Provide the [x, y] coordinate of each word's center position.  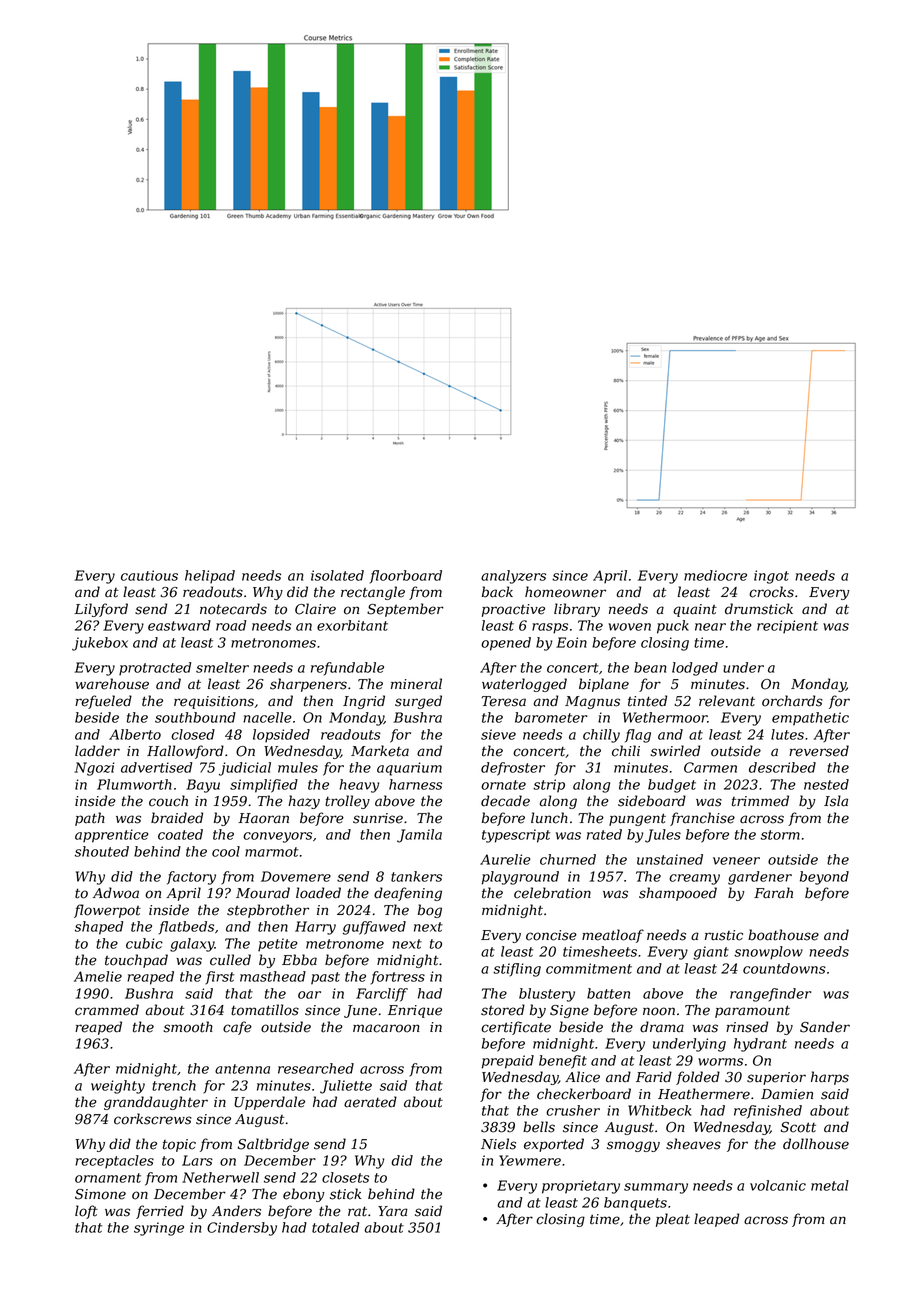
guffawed [374, 928]
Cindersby [242, 1229]
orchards [792, 701]
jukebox [100, 644]
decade [505, 801]
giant [711, 953]
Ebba [299, 960]
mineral [416, 684]
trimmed [760, 801]
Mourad [263, 893]
